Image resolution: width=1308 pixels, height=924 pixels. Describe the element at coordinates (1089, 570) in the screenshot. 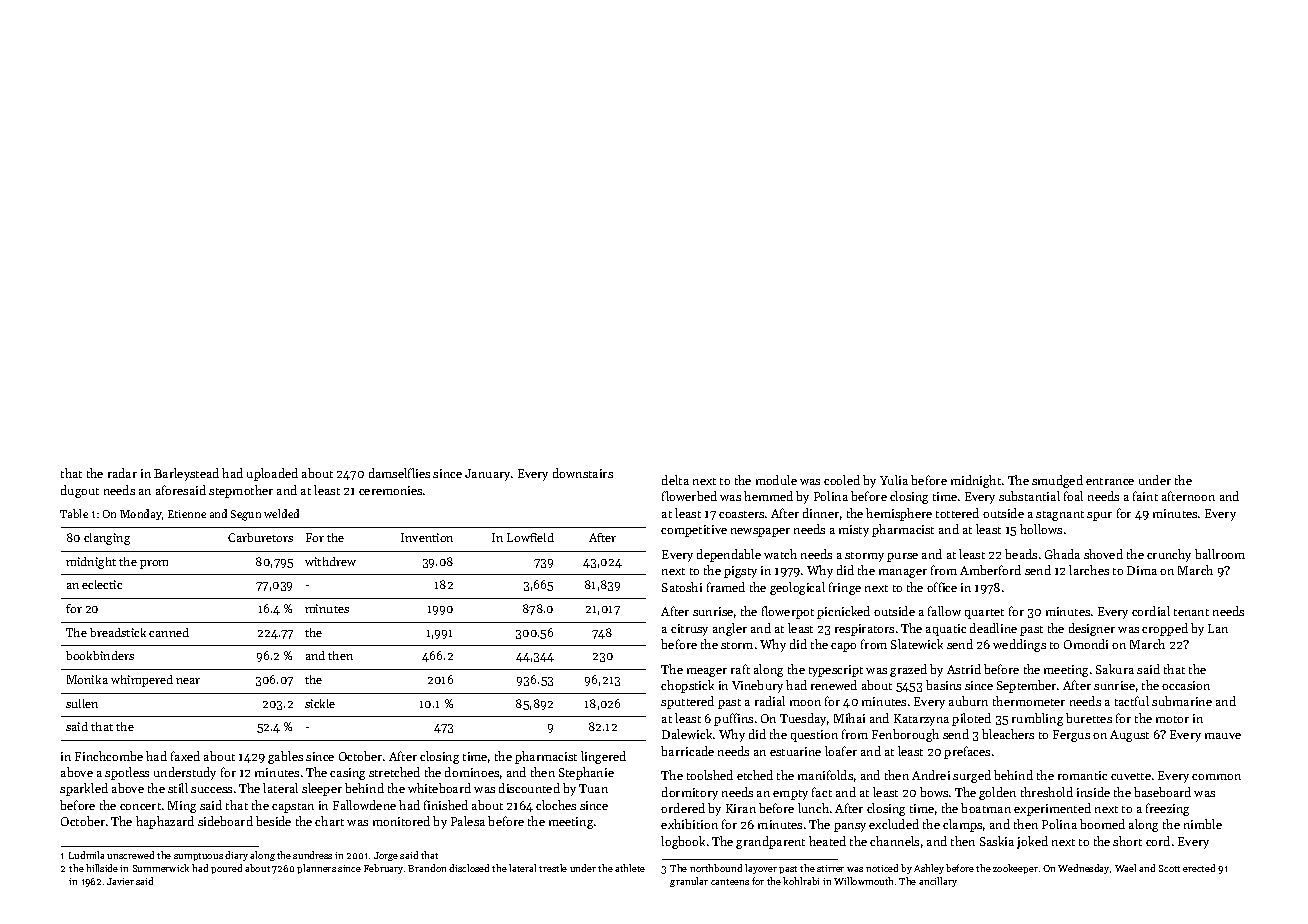

I see `larches` at that location.
